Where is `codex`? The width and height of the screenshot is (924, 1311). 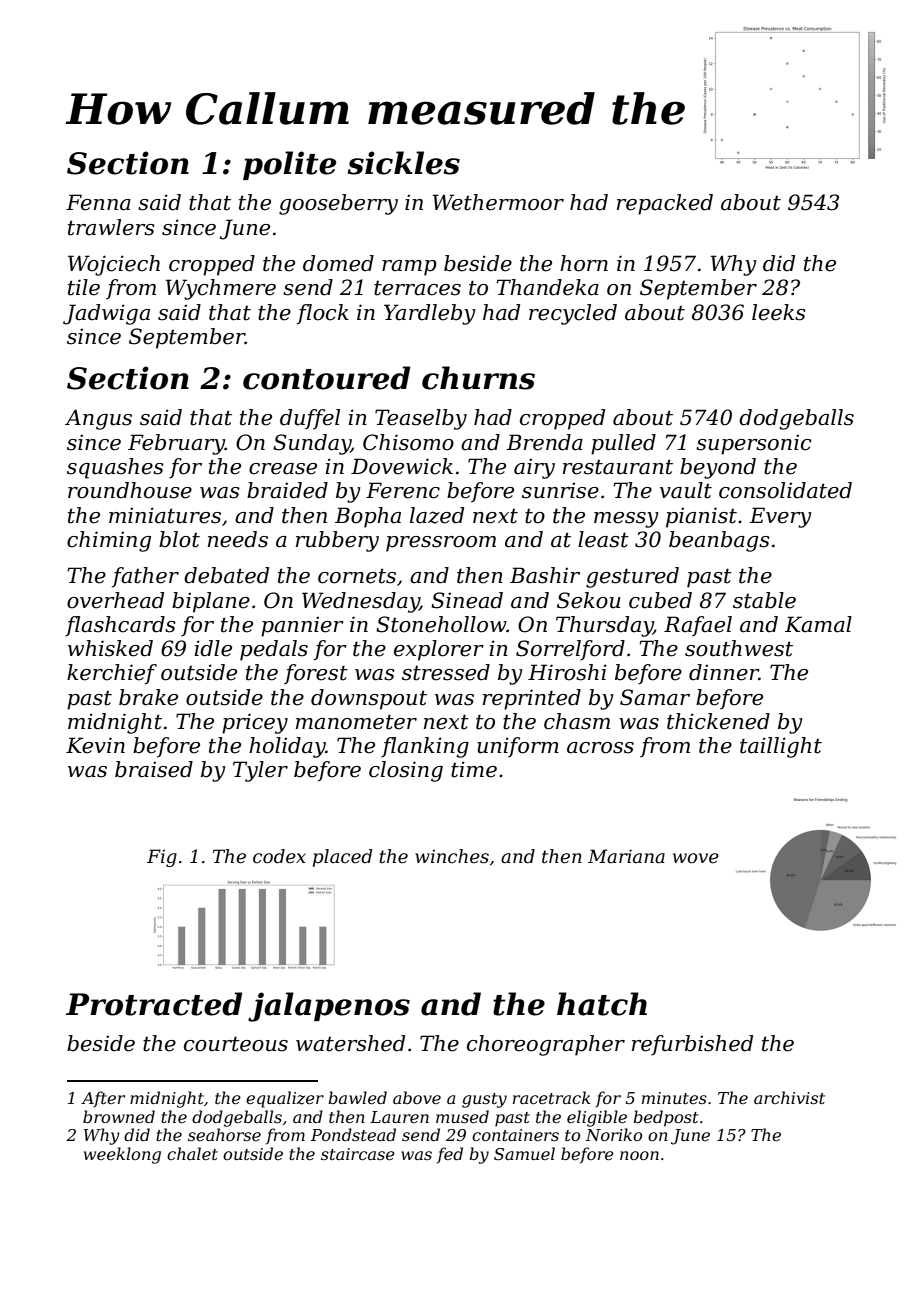
codex is located at coordinates (279, 856).
